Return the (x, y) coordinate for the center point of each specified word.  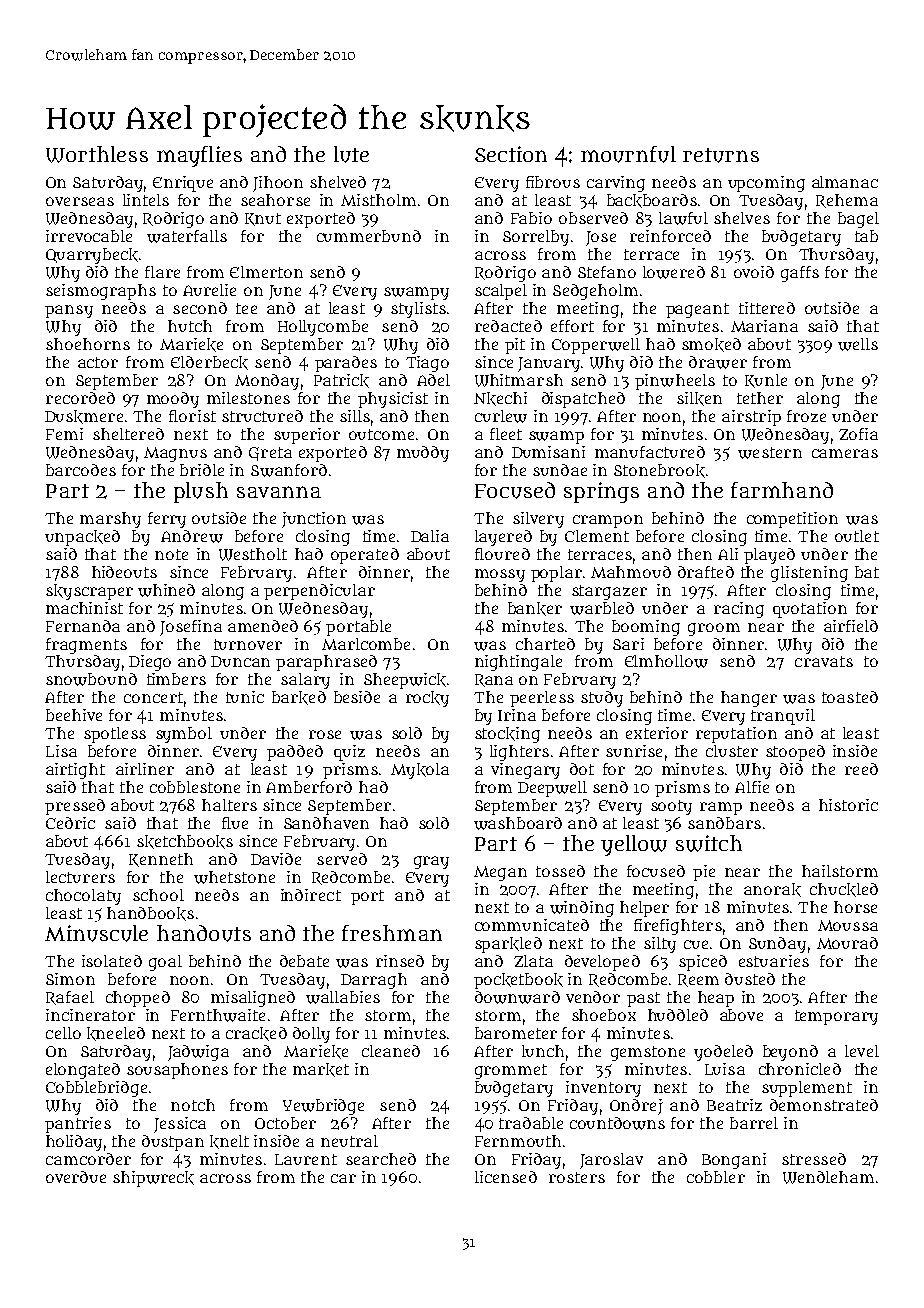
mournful (628, 154)
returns (721, 155)
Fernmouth (518, 1141)
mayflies (199, 156)
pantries (78, 1125)
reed (861, 769)
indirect (311, 895)
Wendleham (828, 1177)
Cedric (70, 823)
